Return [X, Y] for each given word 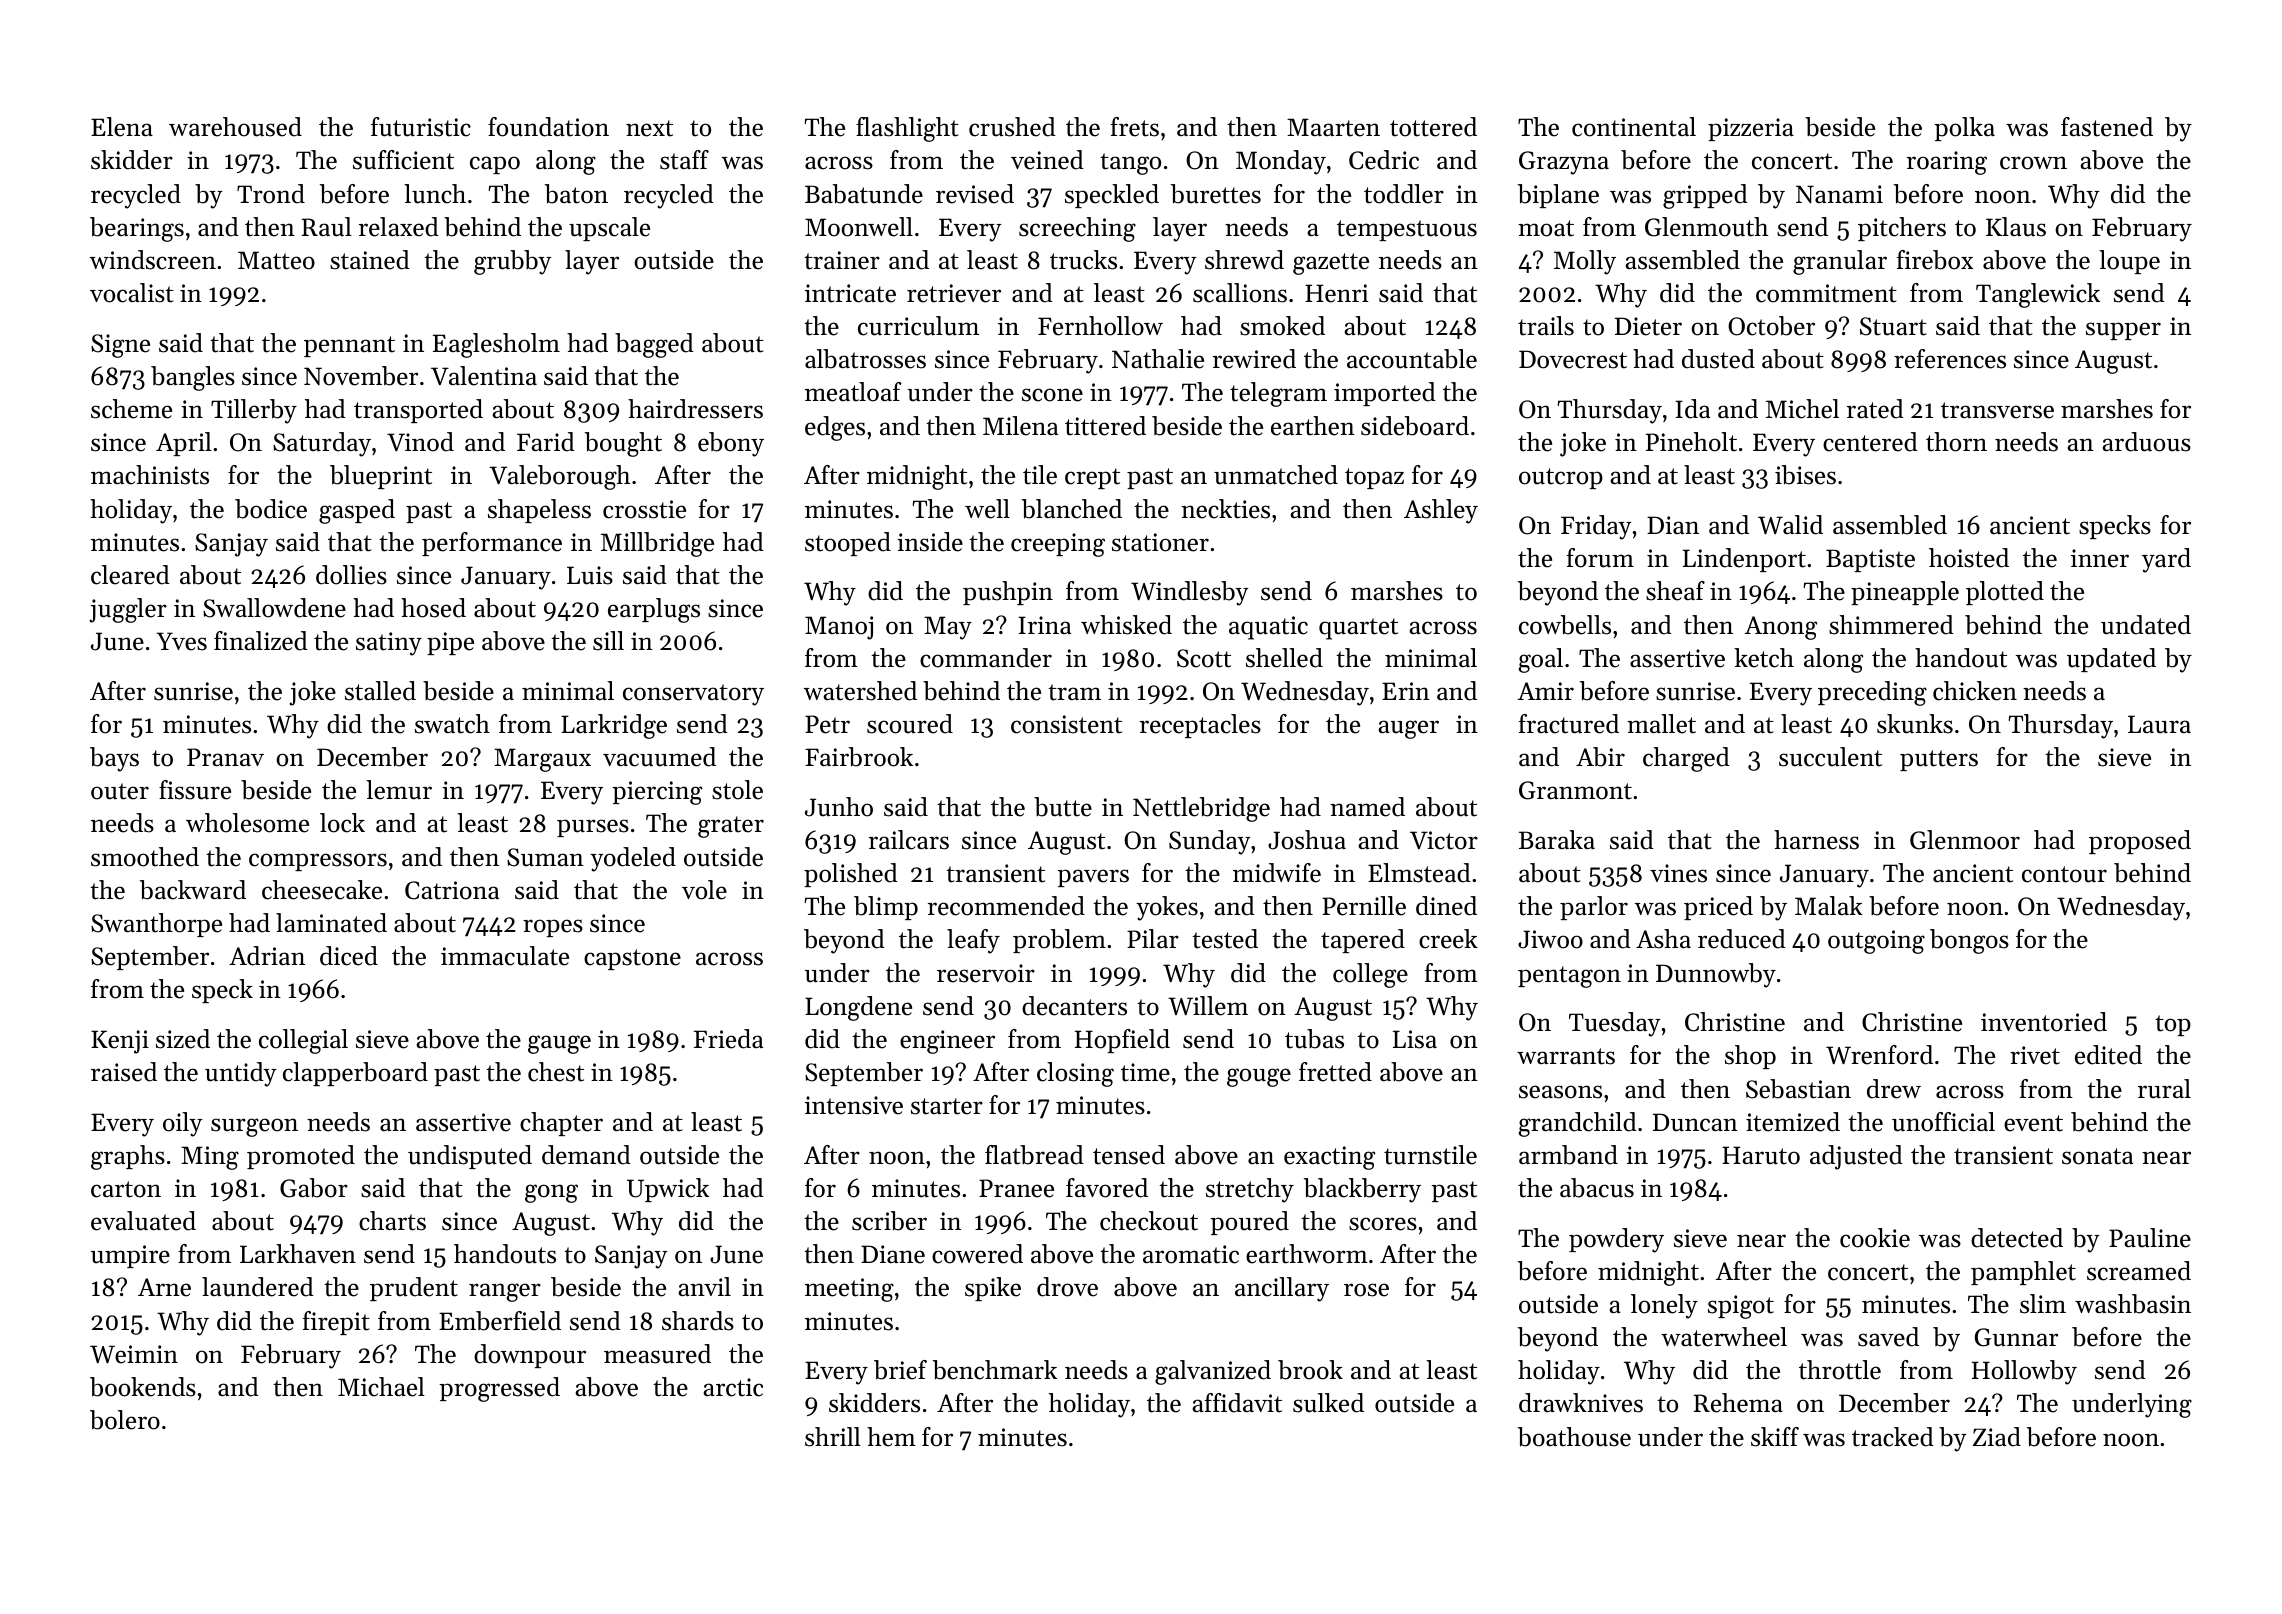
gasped [357, 511]
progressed [499, 1389]
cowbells [1565, 625]
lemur [399, 790]
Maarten [1333, 127]
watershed [860, 691]
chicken [1975, 691]
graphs [128, 1157]
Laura [2159, 724]
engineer [947, 1042]
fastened [2107, 127]
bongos [1969, 941]
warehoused [235, 127]
